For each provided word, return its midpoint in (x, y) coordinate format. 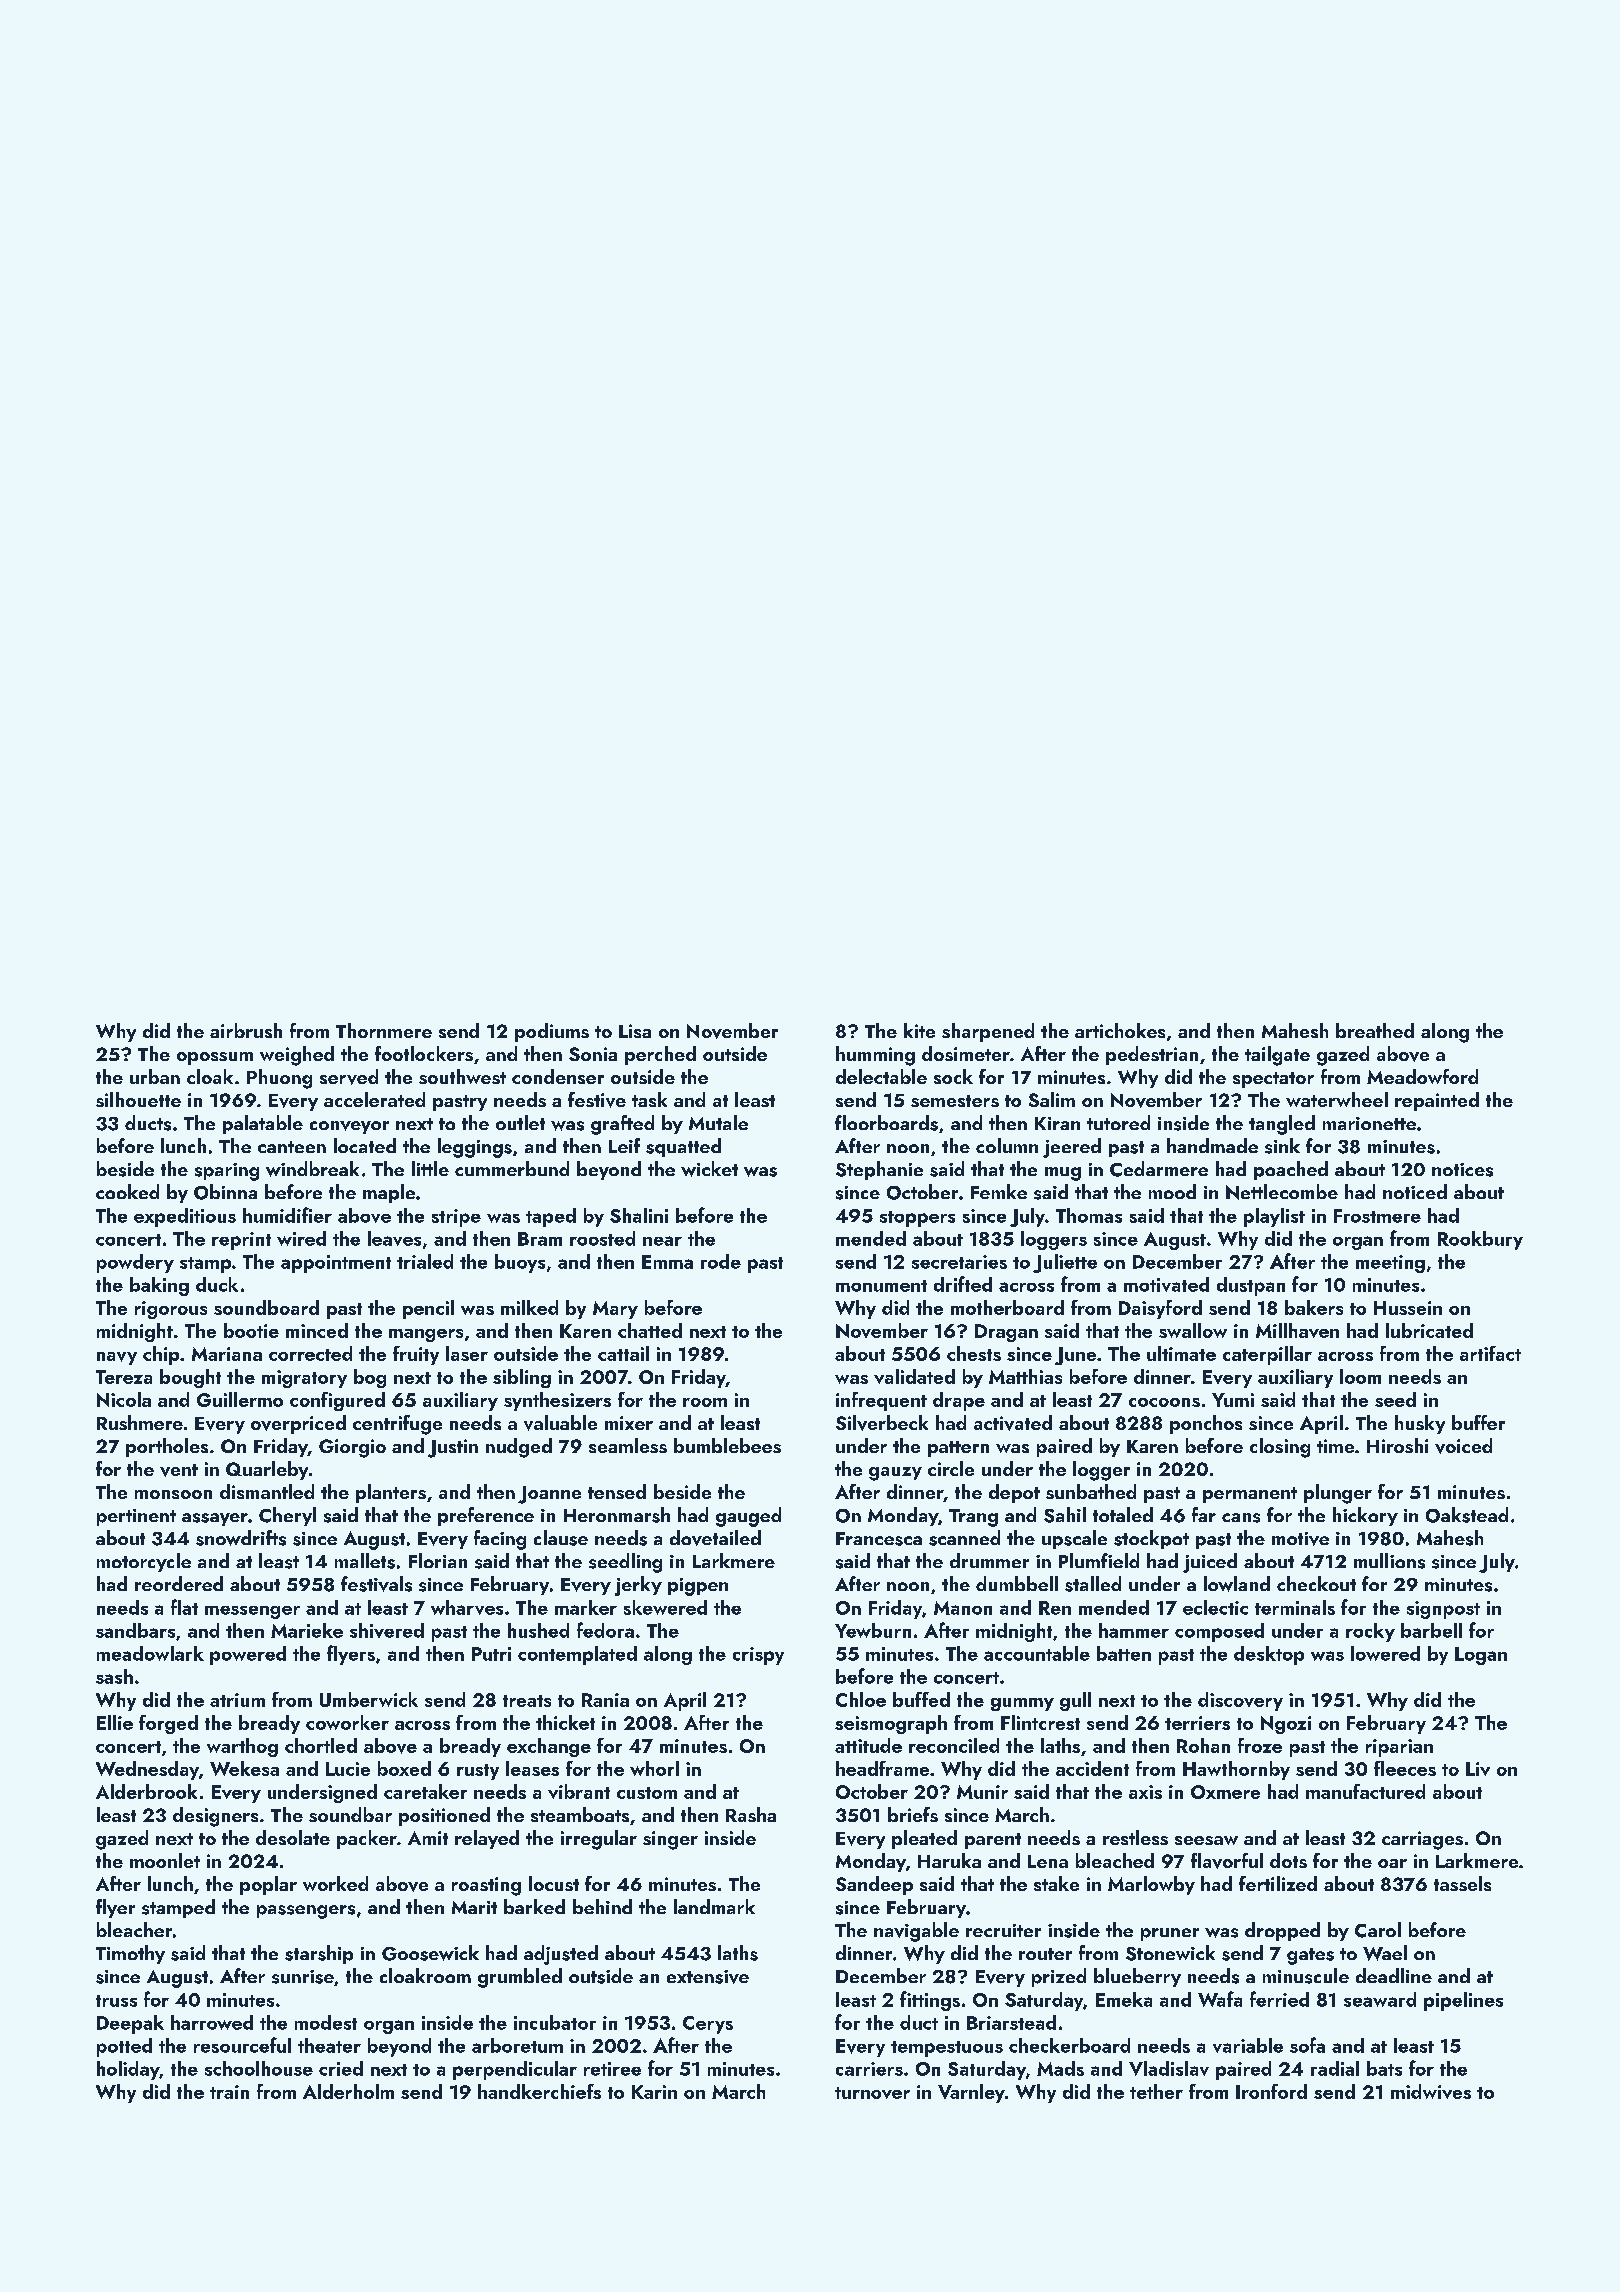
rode (721, 1261)
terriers (1197, 1723)
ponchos (1206, 1424)
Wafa (1220, 1999)
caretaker (425, 1791)
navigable (916, 1932)
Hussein (1408, 1308)
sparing (227, 1172)
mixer (629, 1423)
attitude (868, 1745)
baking (159, 1286)
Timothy (130, 1954)
